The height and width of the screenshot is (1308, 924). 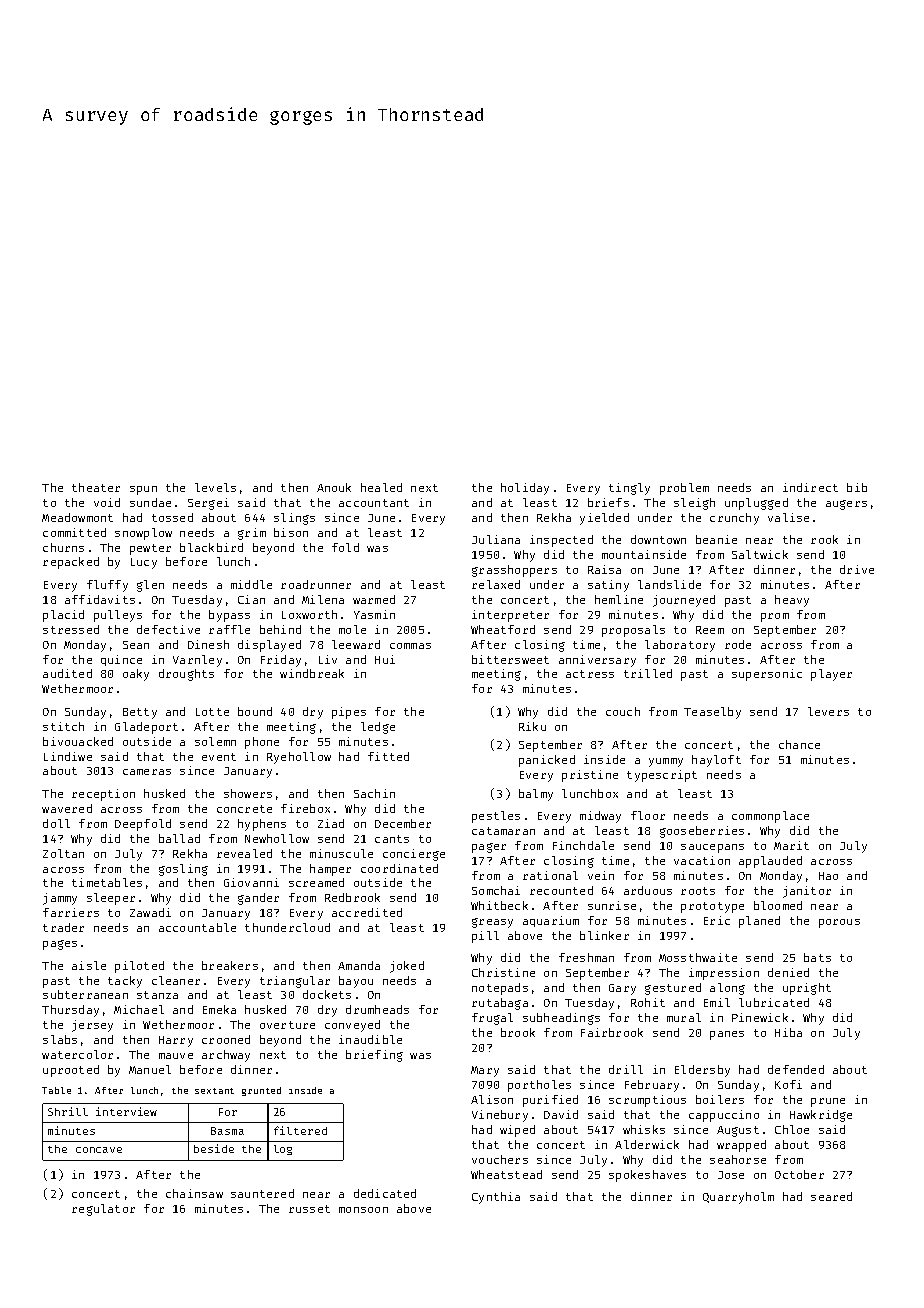 I want to click on Whitbeck, so click(x=499, y=905).
